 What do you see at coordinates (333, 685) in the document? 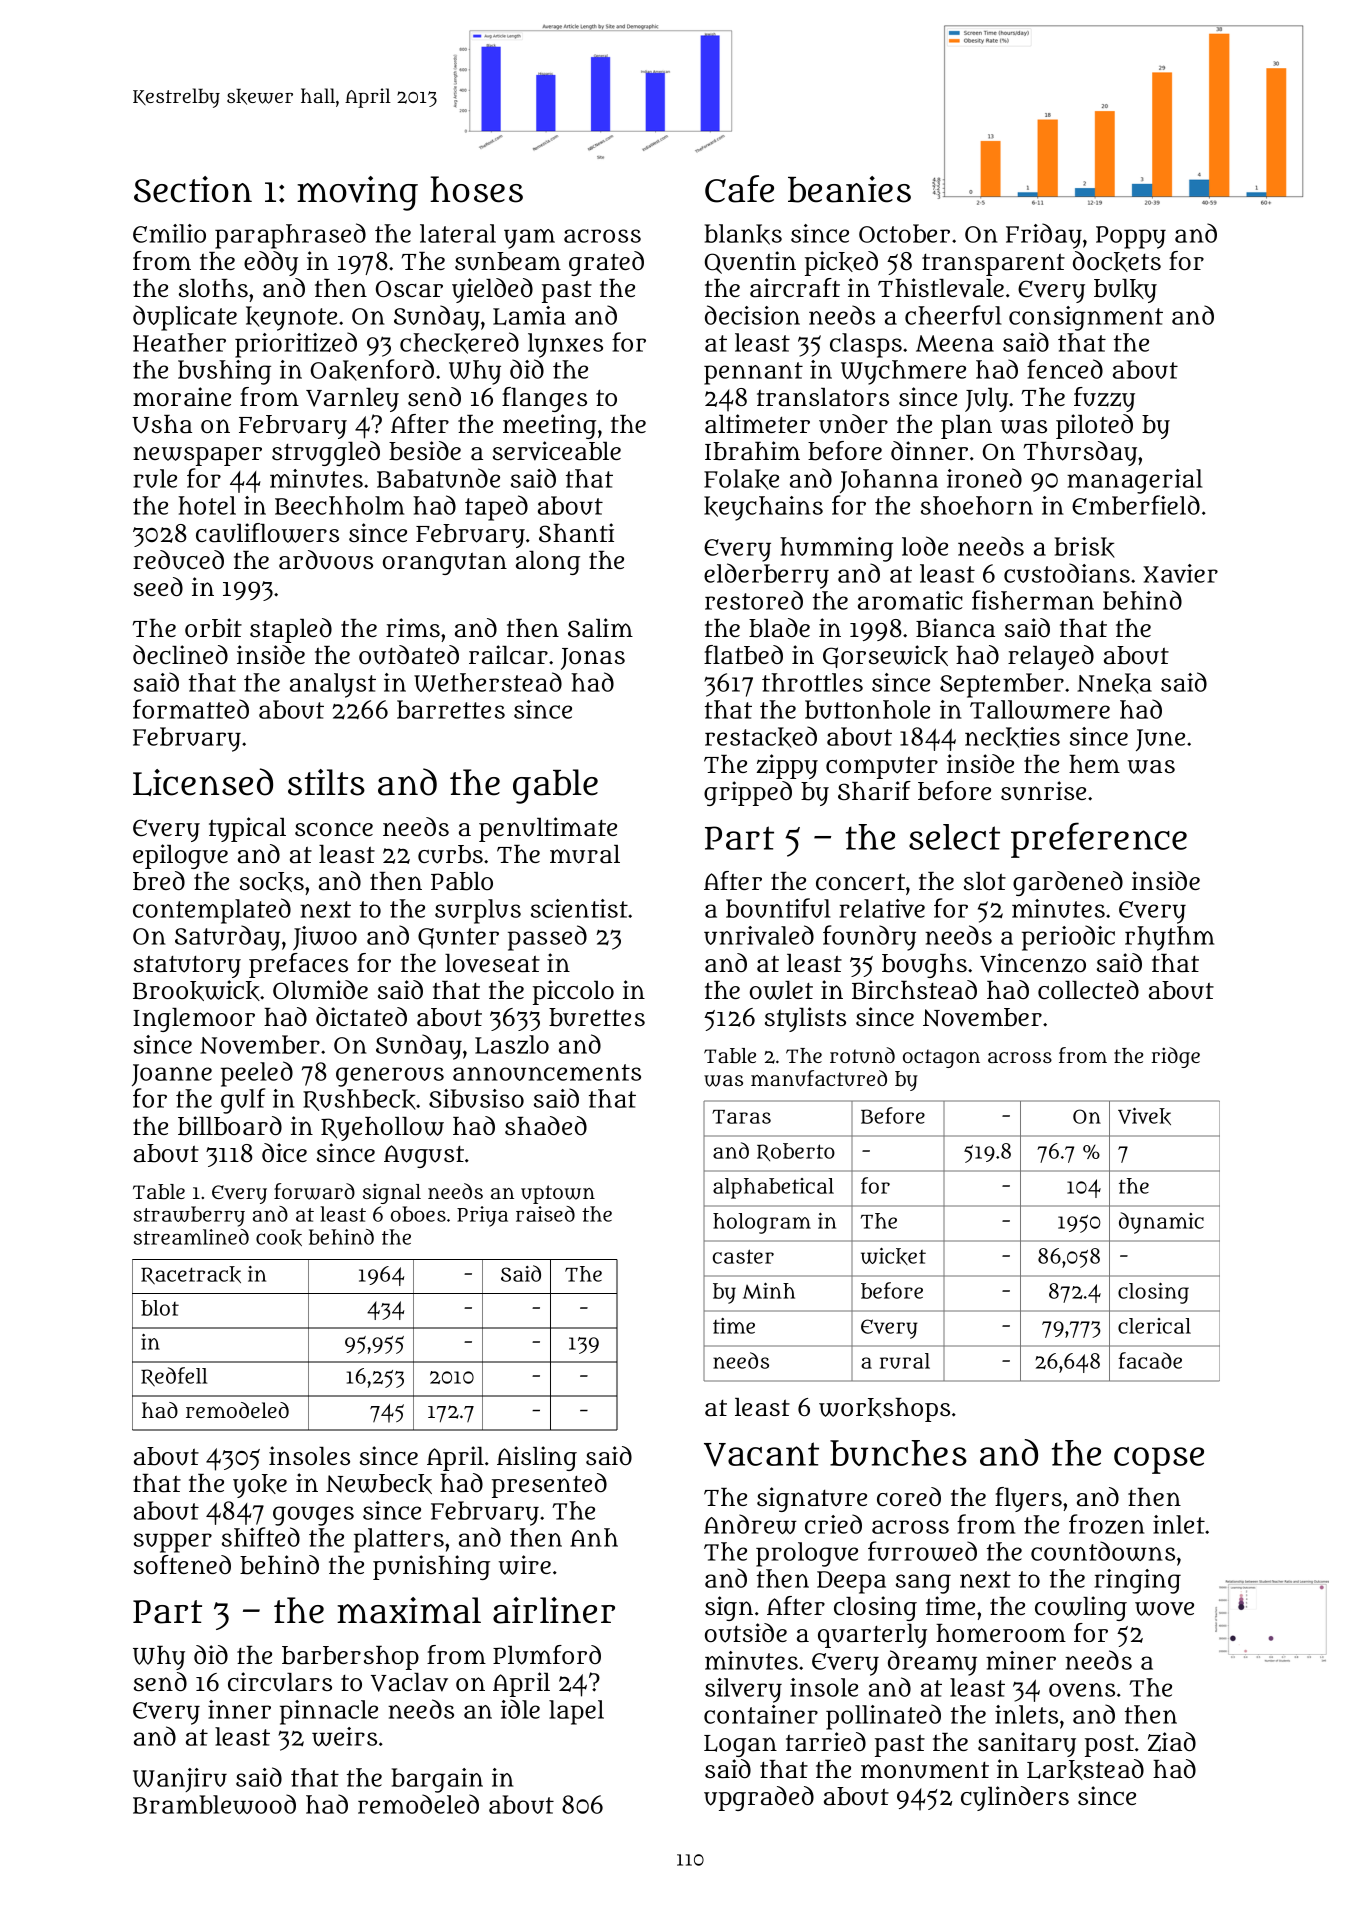
I see `analyst` at bounding box center [333, 685].
